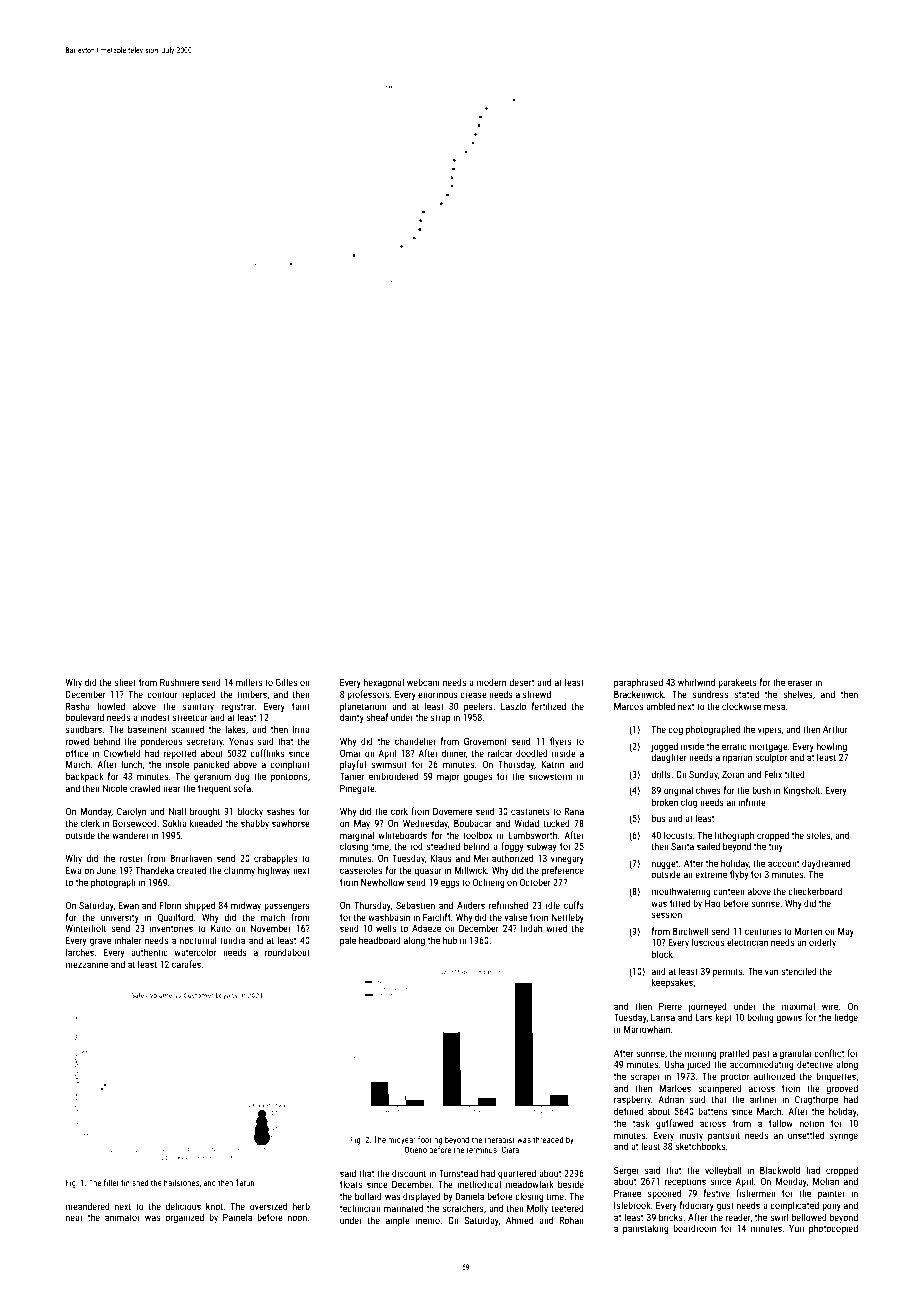 The height and width of the screenshot is (1308, 924). Describe the element at coordinates (87, 964) in the screenshot. I see `mezzanine` at that location.
